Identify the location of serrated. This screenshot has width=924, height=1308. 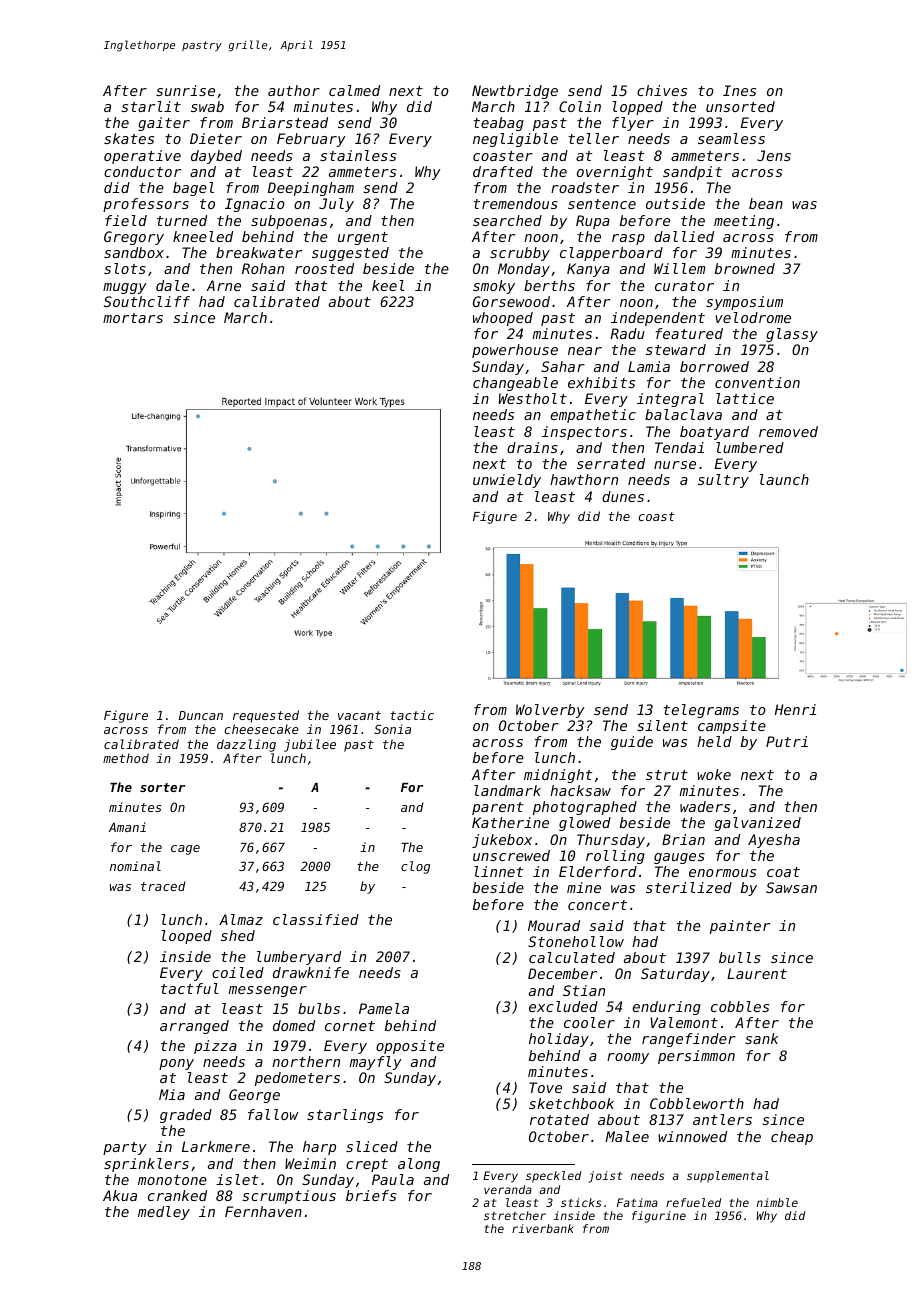
(611, 463).
